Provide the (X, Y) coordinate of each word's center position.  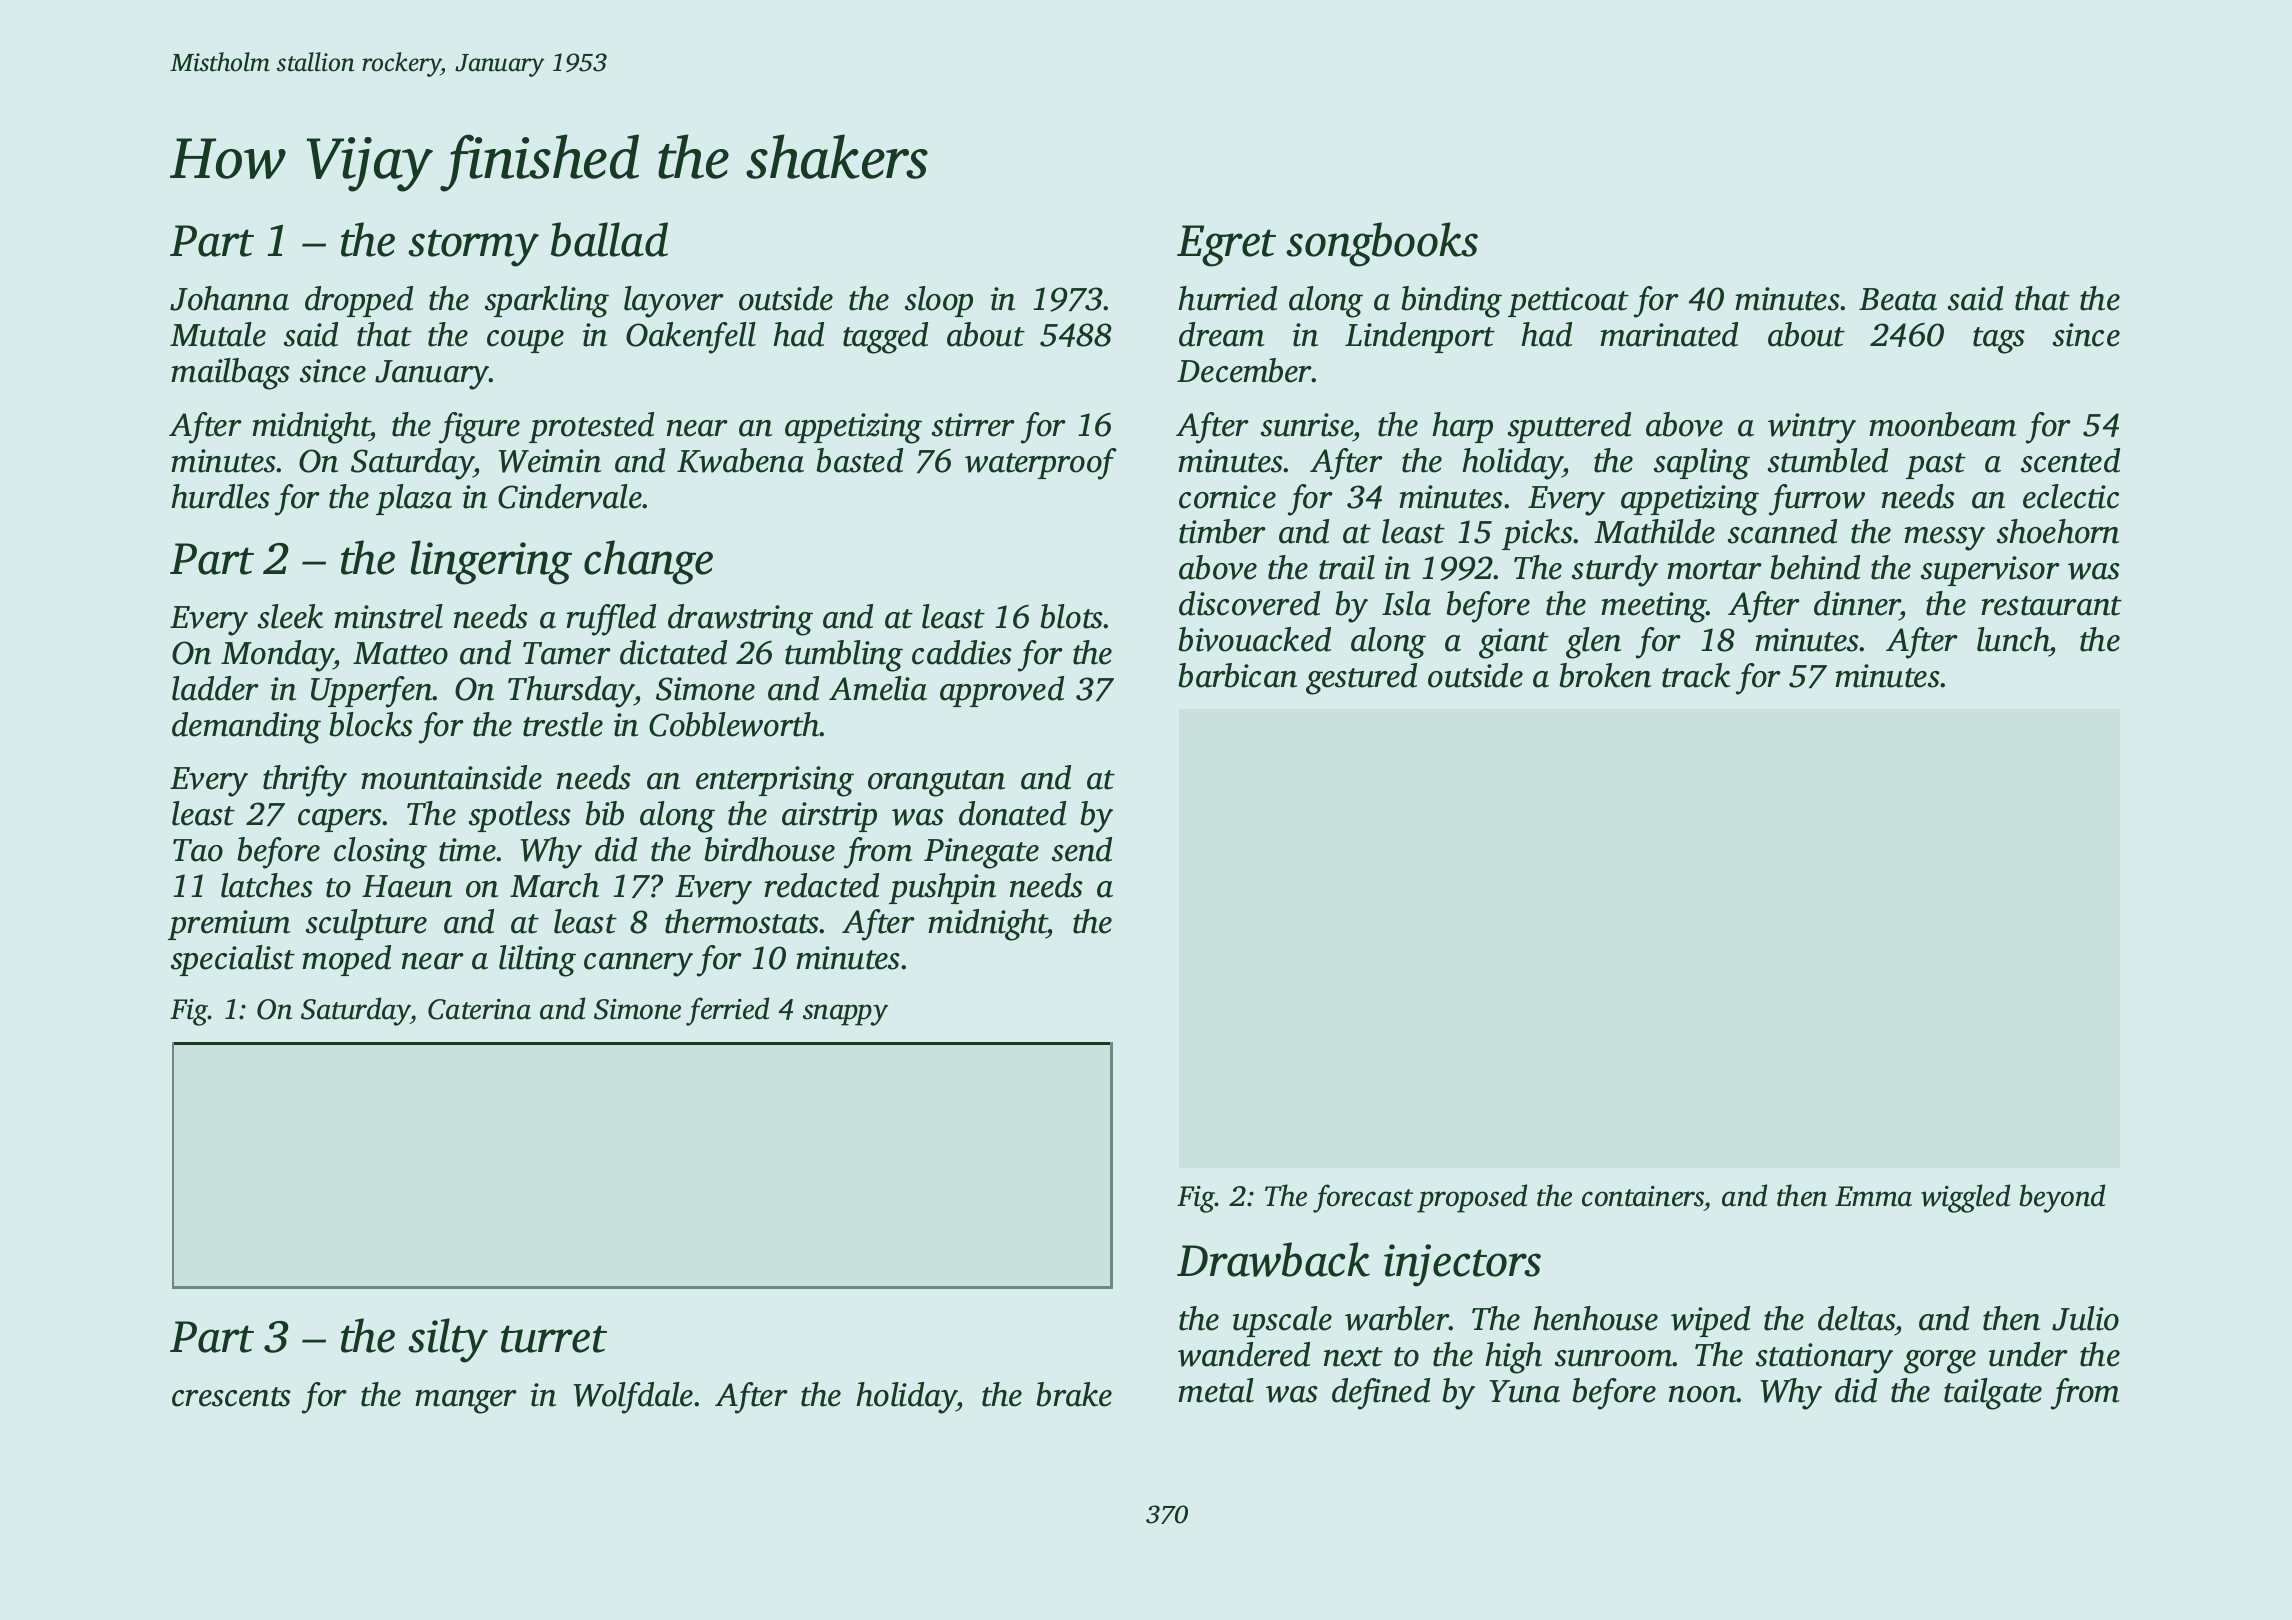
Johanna (229, 298)
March (554, 885)
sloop (939, 301)
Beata (1898, 299)
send (1082, 849)
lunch (2013, 639)
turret (554, 1339)
